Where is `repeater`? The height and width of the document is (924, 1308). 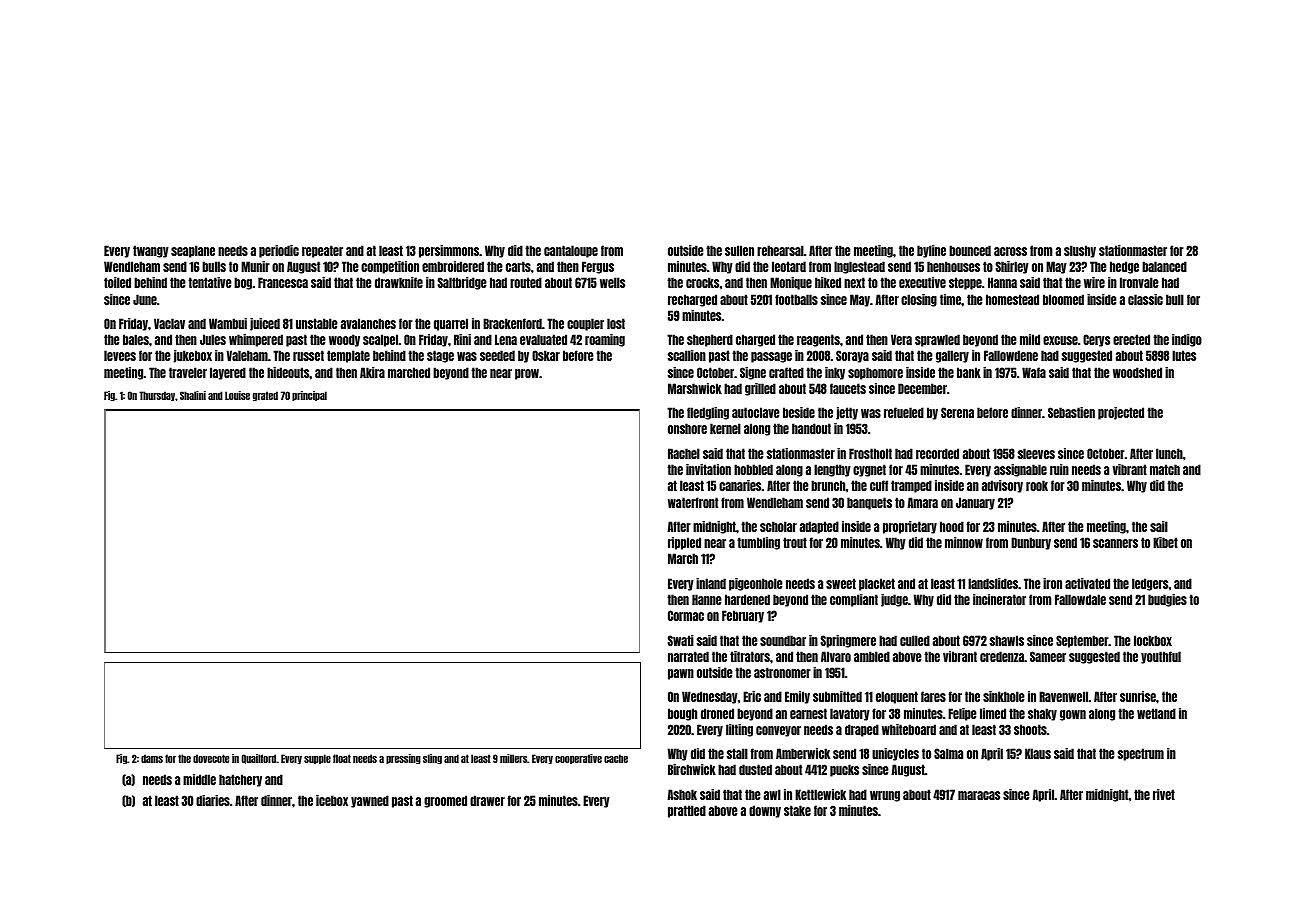
repeater is located at coordinates (322, 251).
